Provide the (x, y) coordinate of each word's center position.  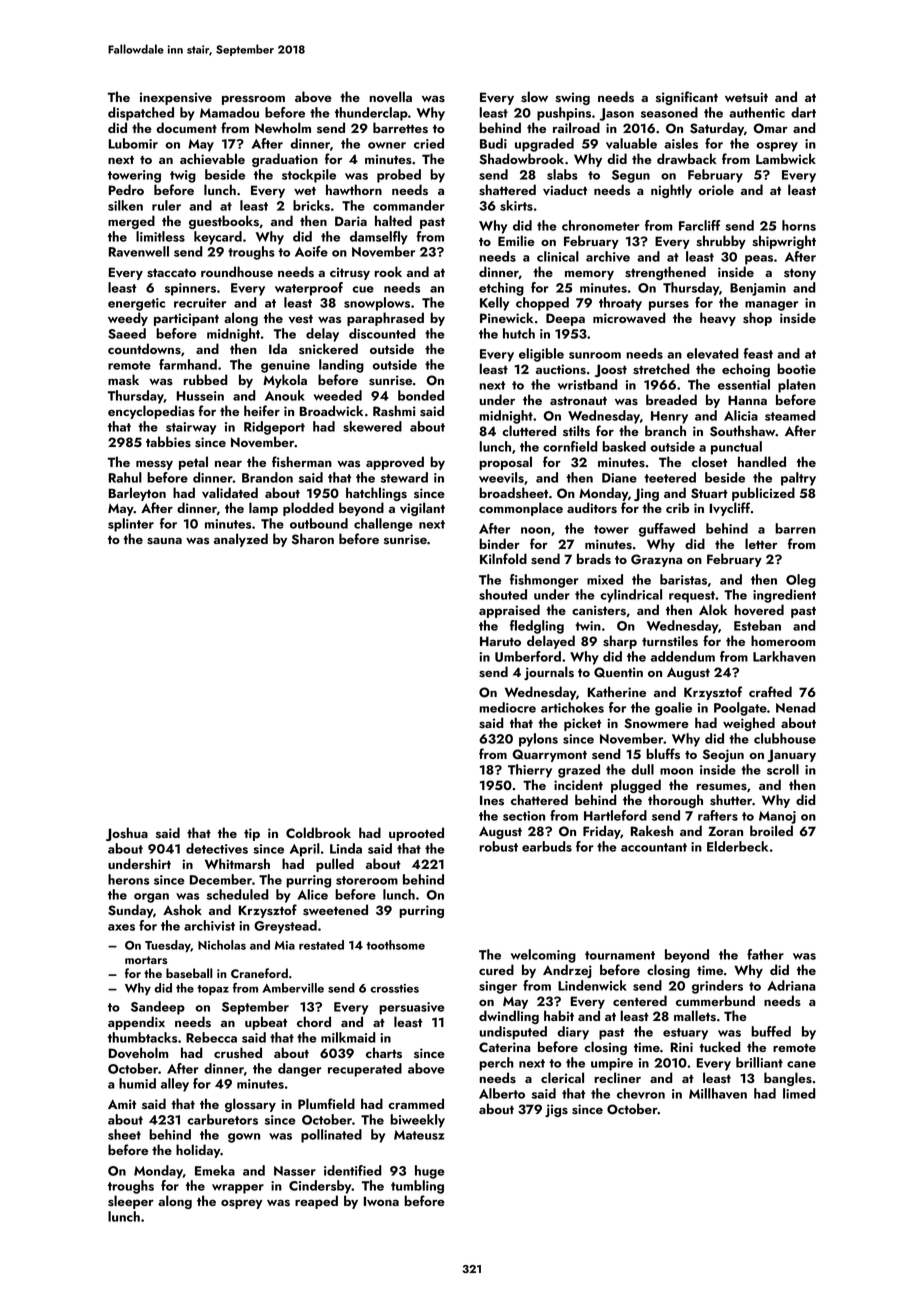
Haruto (500, 641)
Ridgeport (274, 428)
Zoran (725, 831)
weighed (749, 724)
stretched (661, 369)
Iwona (381, 1201)
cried (429, 143)
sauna (164, 541)
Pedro (126, 189)
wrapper (238, 1189)
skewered (372, 426)
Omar (770, 128)
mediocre (507, 707)
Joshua (127, 834)
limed (799, 1093)
